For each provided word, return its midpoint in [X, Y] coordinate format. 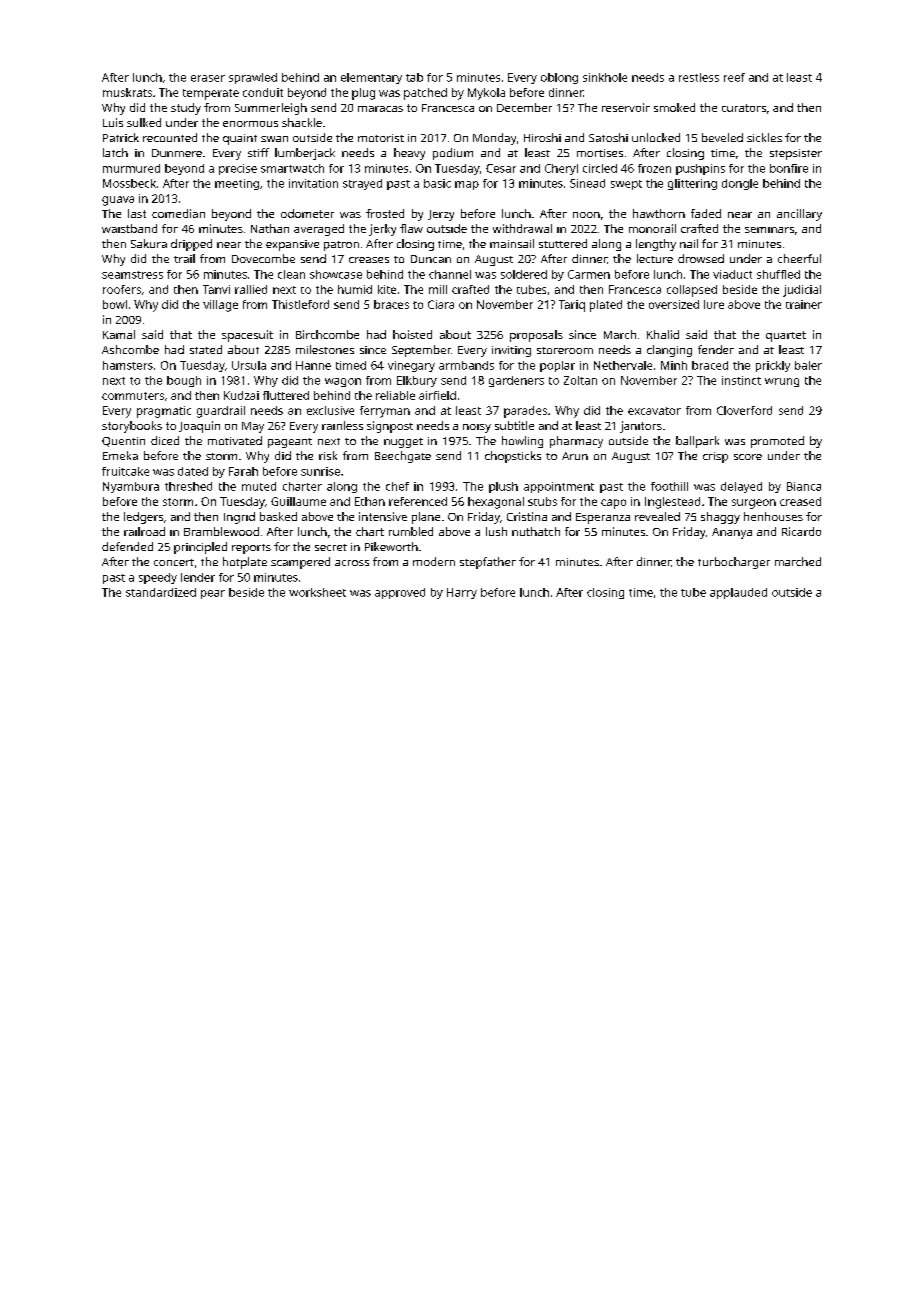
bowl [115, 304]
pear [213, 594]
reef [734, 77]
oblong [559, 78]
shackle [302, 122]
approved [400, 593]
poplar [557, 366]
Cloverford [744, 410]
